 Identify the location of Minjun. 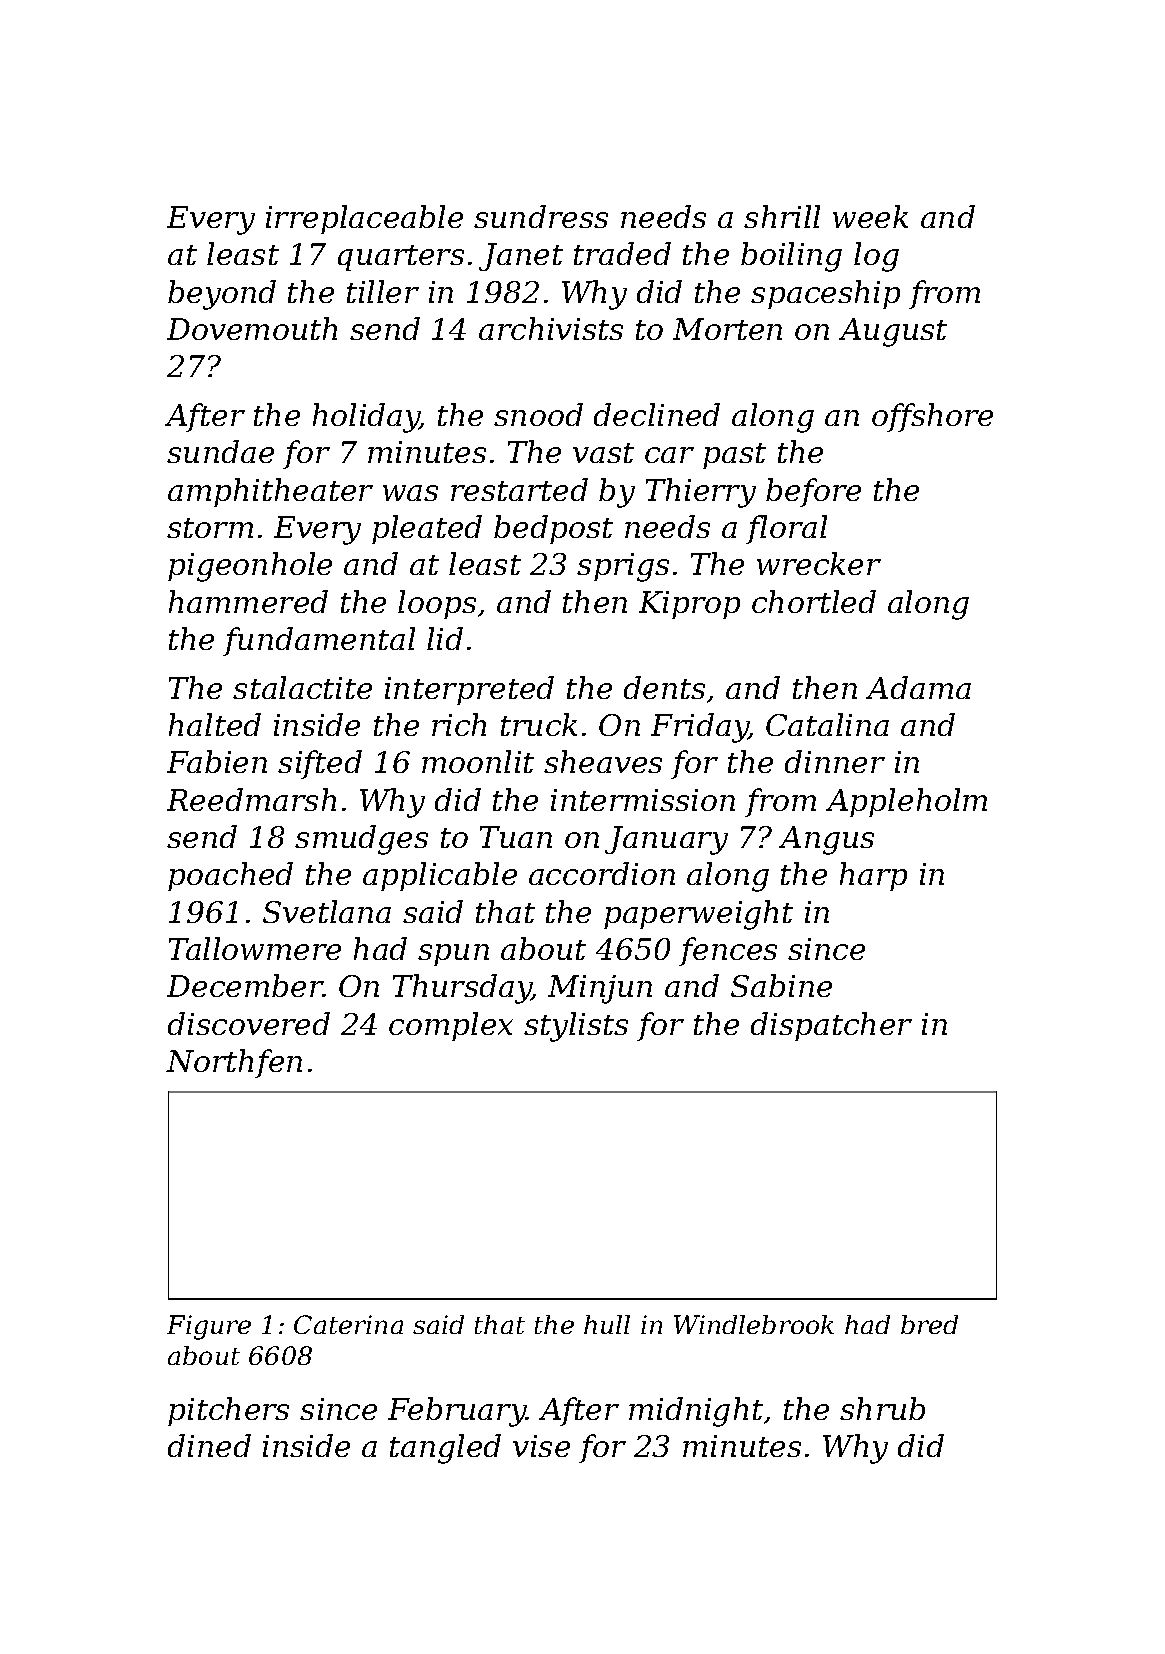
(600, 989).
